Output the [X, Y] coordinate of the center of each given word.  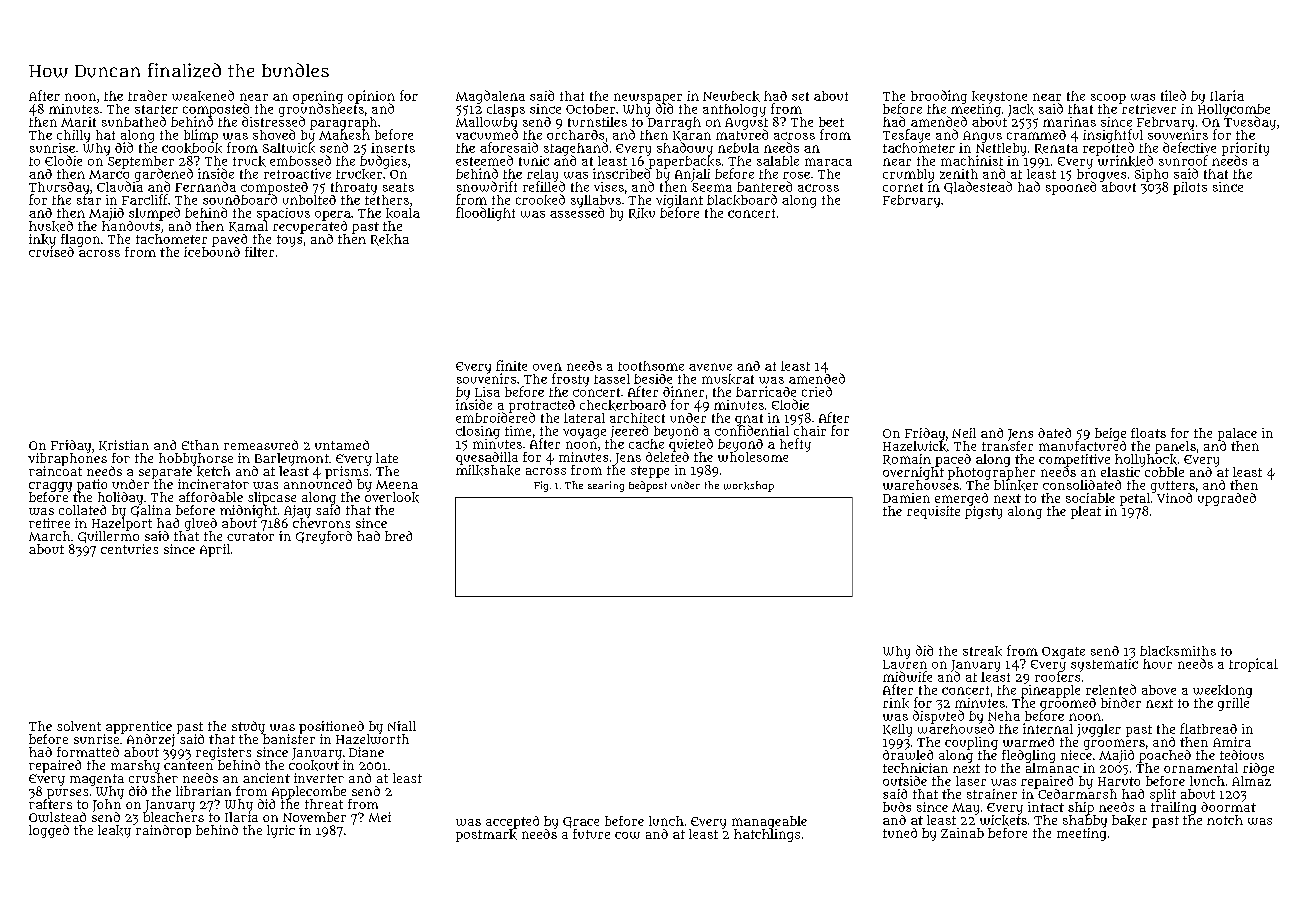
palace [1237, 434]
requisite [933, 512]
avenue [710, 367]
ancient [266, 778]
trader [147, 95]
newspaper [648, 98]
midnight [248, 511]
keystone [999, 97]
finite [511, 365]
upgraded [1227, 499]
